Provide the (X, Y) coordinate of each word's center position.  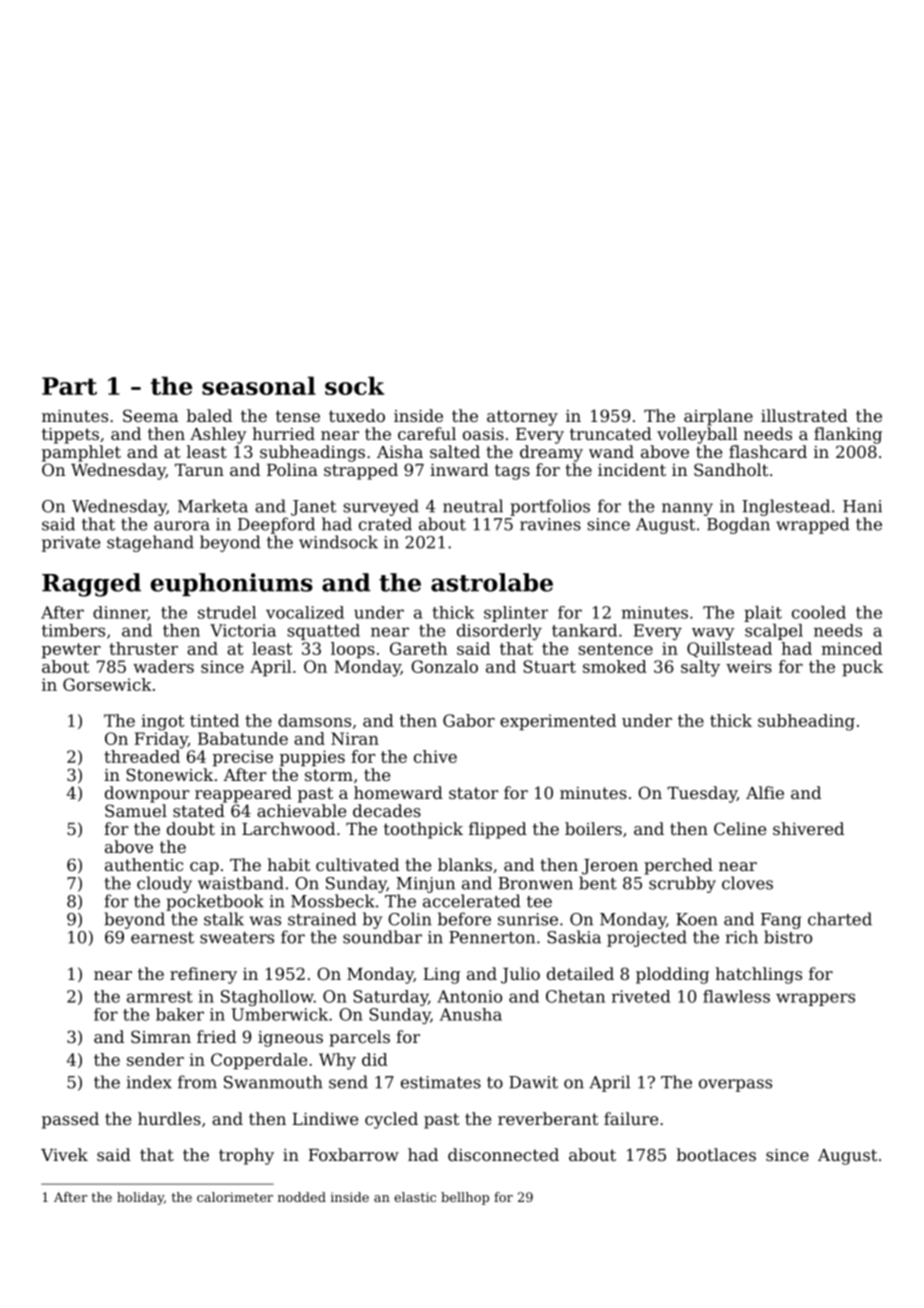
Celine (740, 828)
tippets (70, 436)
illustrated (804, 415)
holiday (140, 1198)
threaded (142, 756)
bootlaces (716, 1154)
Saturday (390, 998)
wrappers (815, 999)
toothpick (423, 830)
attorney (522, 418)
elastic (415, 1197)
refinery (203, 975)
